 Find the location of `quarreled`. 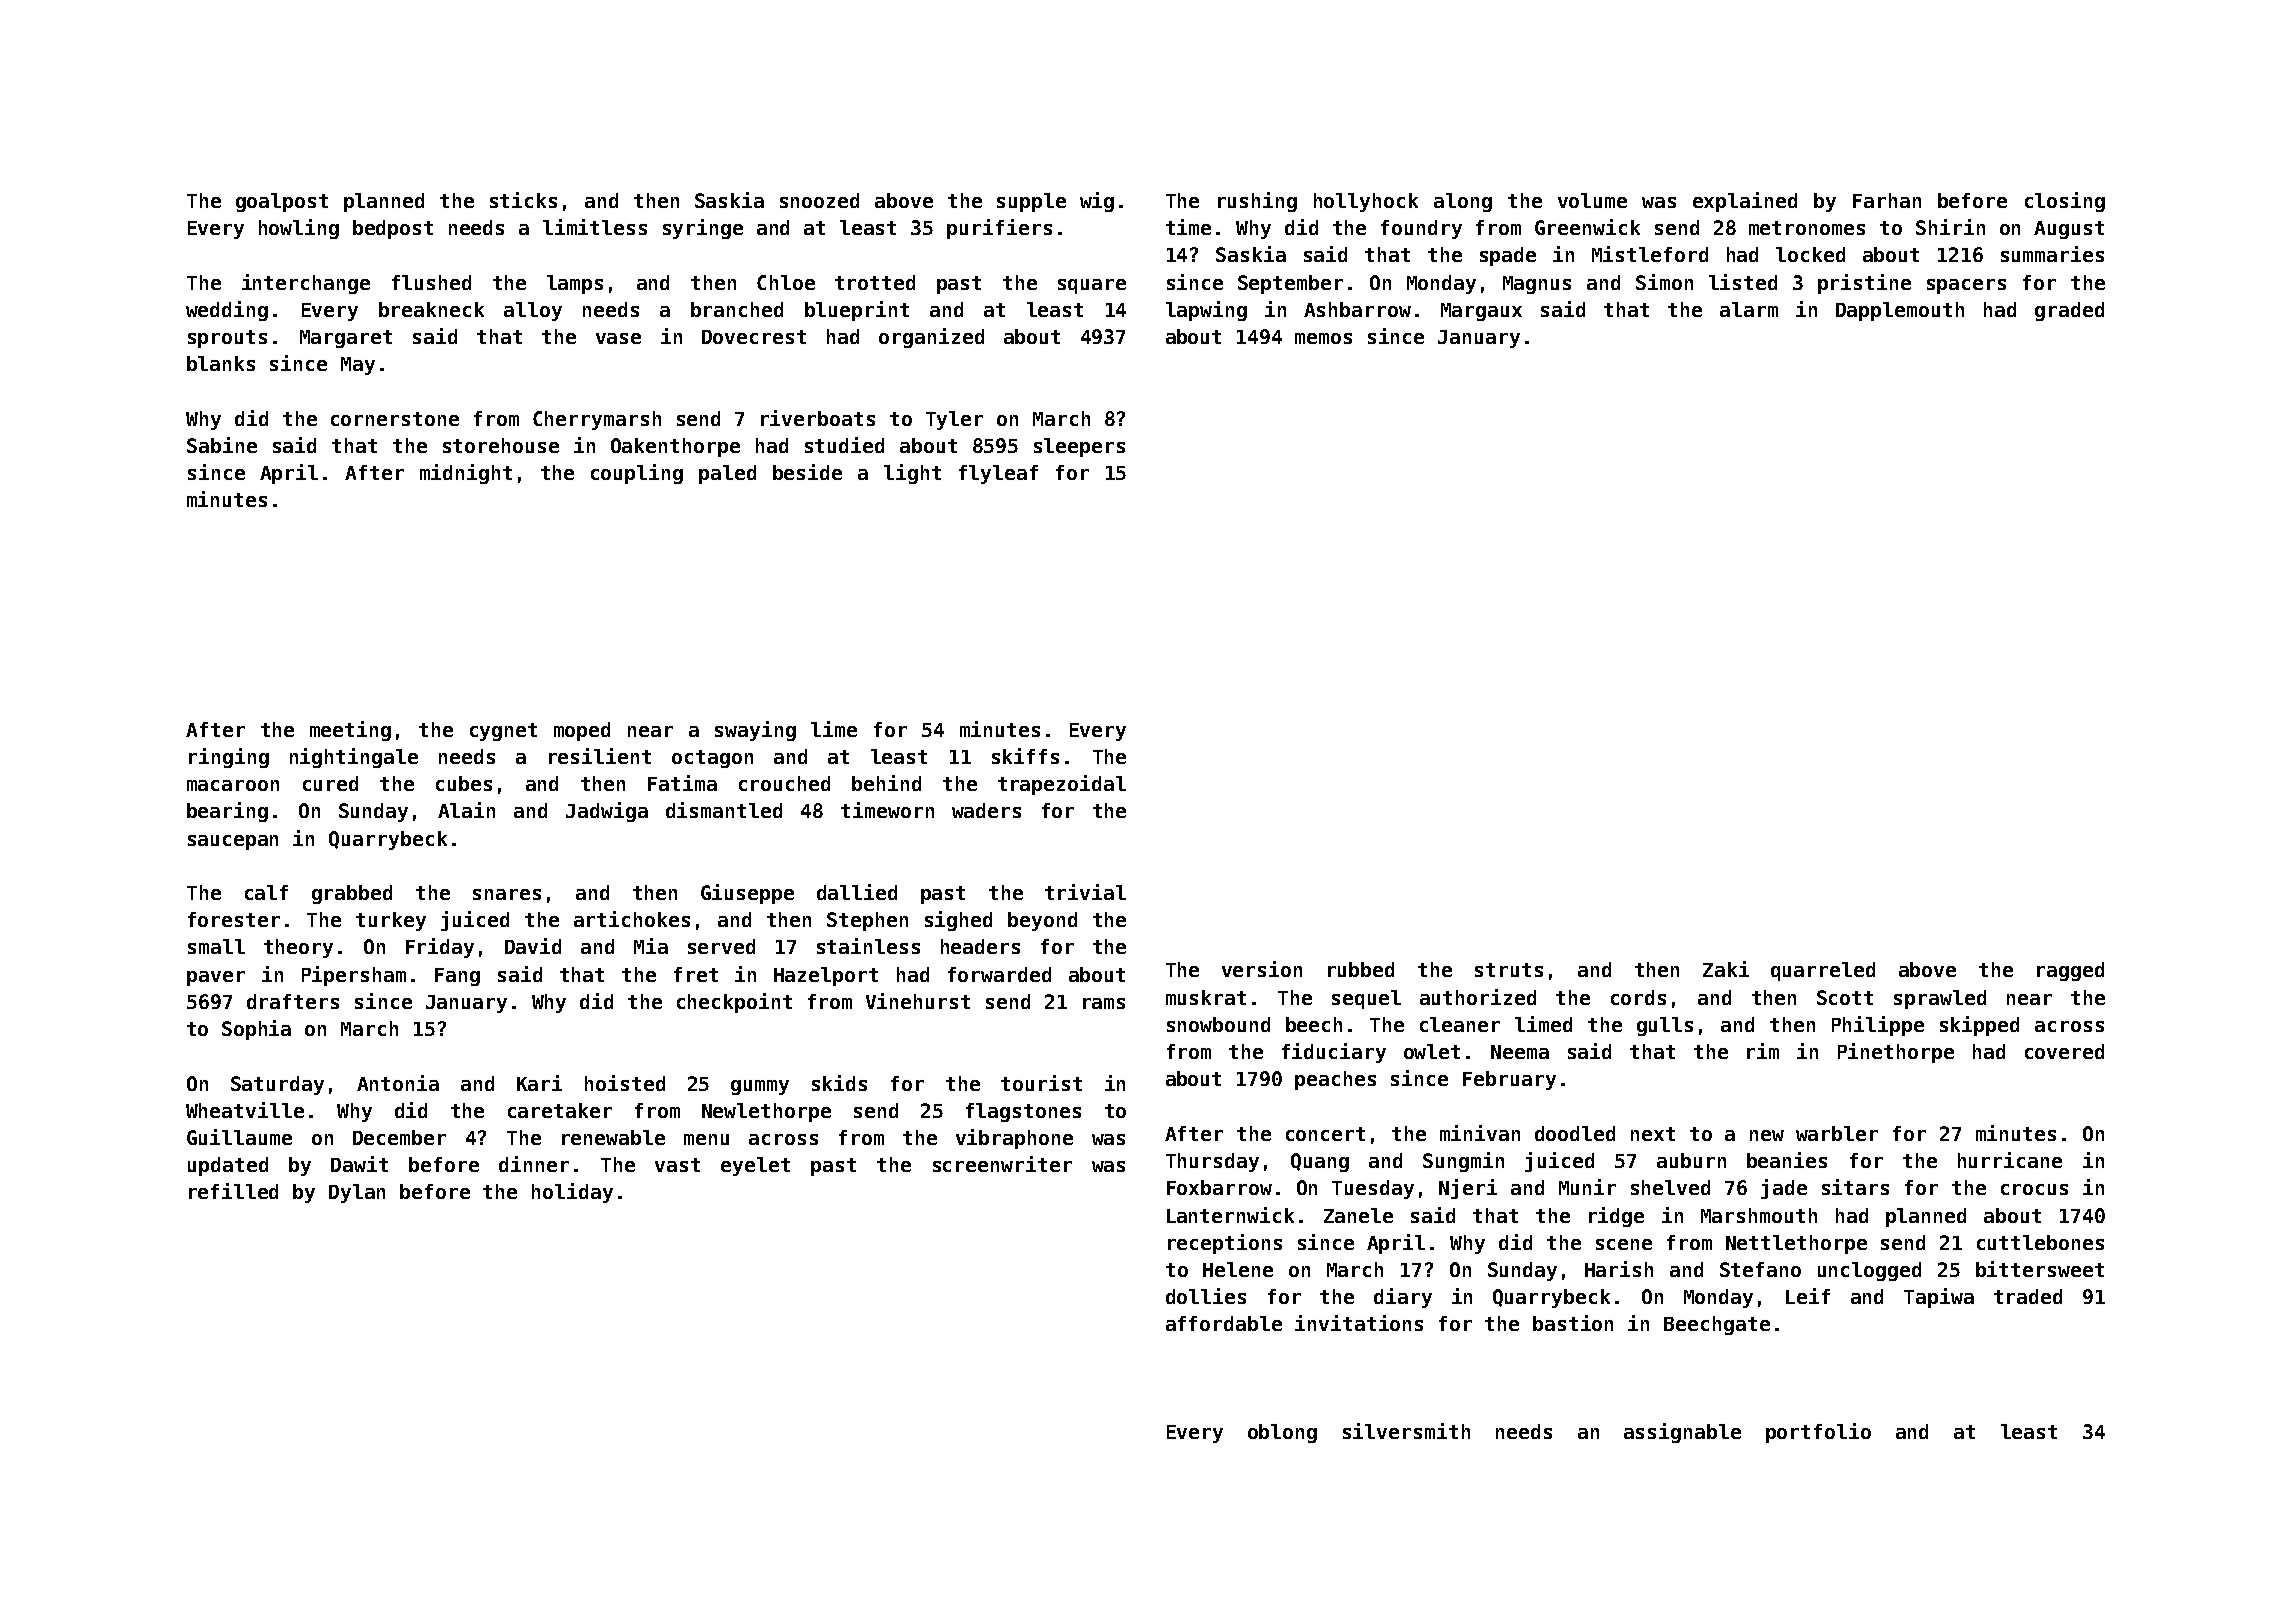

quarreled is located at coordinates (1823, 971).
